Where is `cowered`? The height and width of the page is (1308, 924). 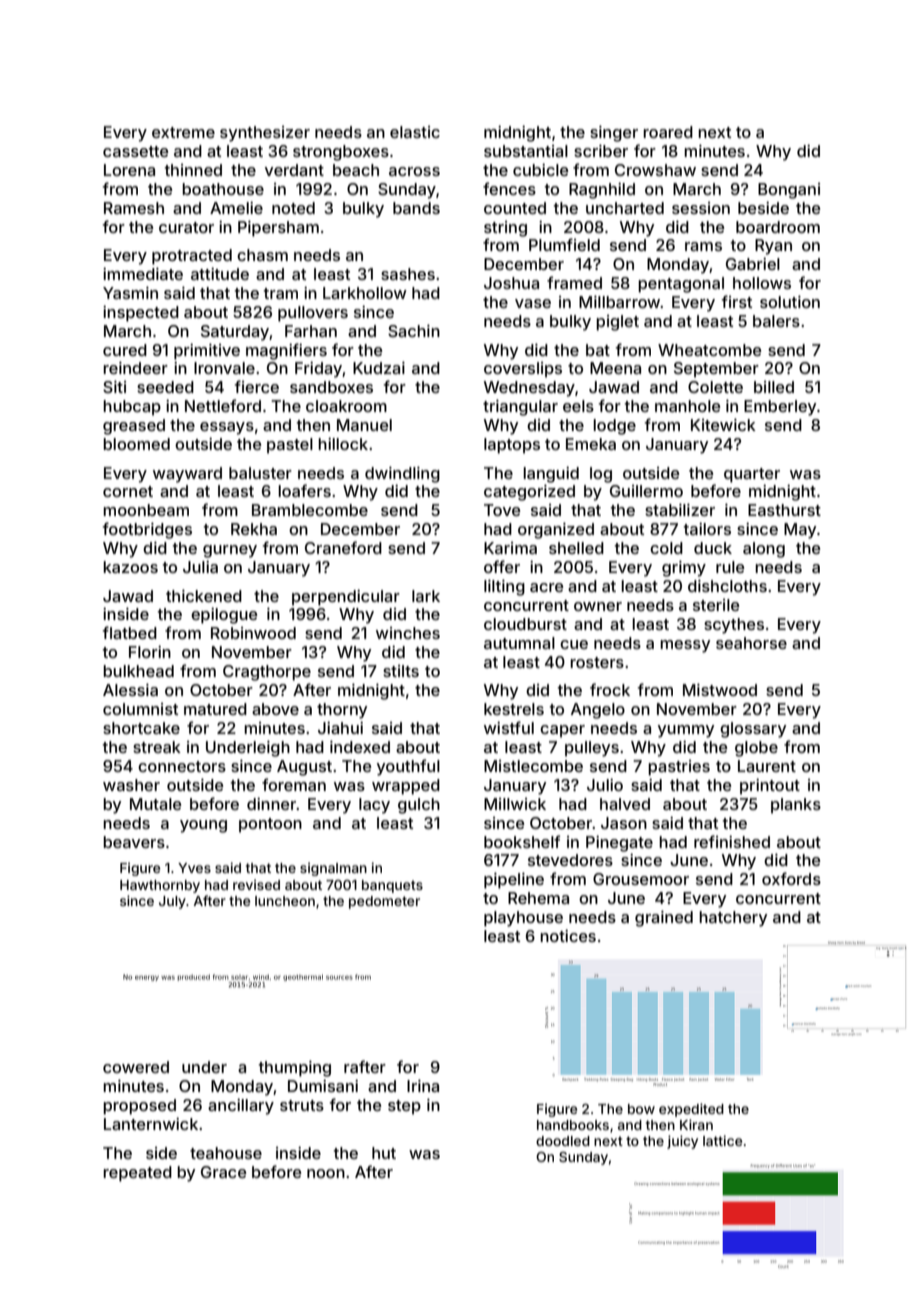 cowered is located at coordinates (136, 1067).
